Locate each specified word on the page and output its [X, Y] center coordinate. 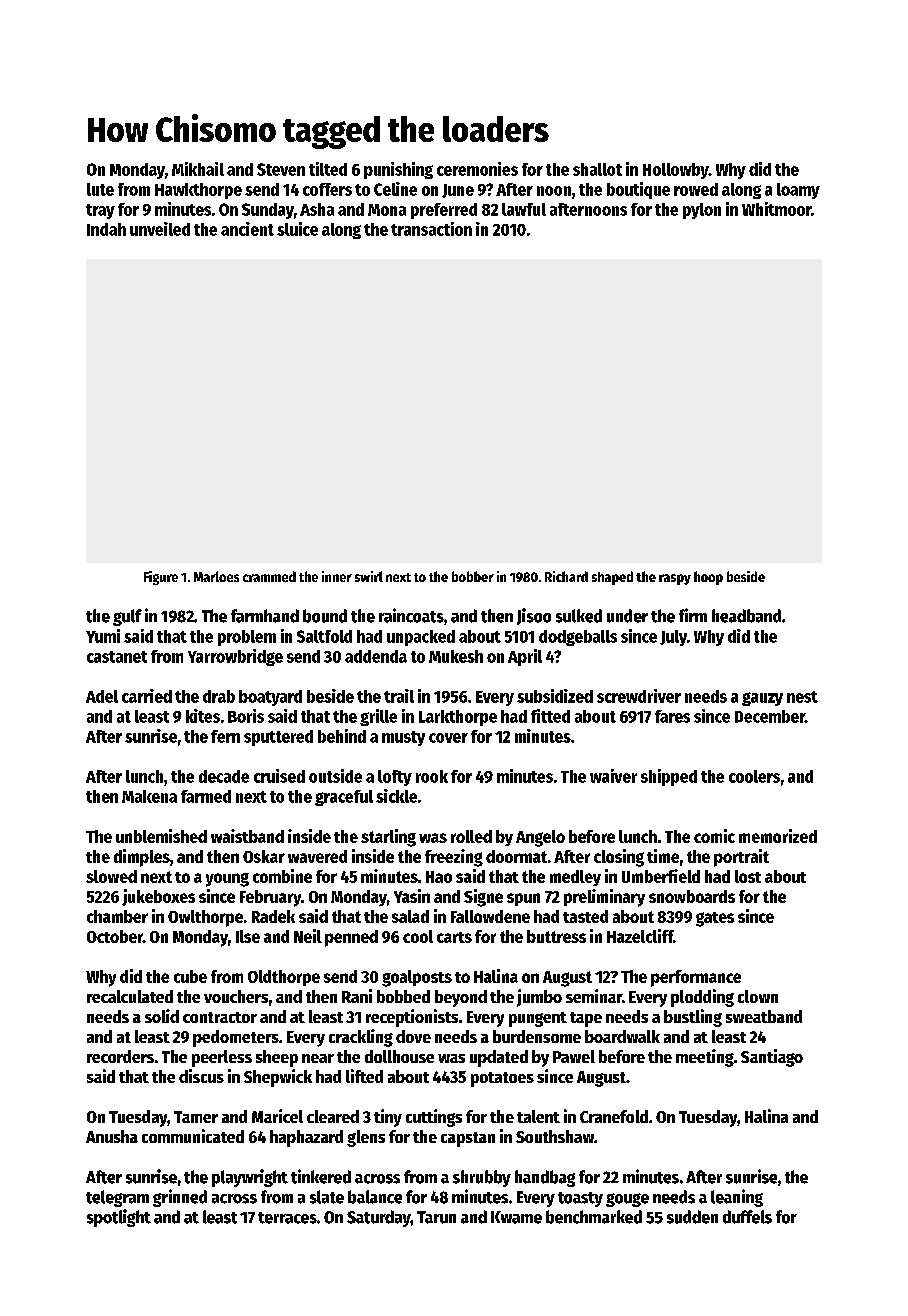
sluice [297, 229]
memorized [778, 836]
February [270, 898]
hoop [708, 578]
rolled [471, 836]
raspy [675, 579]
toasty [580, 1199]
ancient [247, 229]
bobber [473, 576]
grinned [180, 1198]
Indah [106, 229]
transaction [431, 229]
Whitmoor [776, 209]
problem [247, 638]
